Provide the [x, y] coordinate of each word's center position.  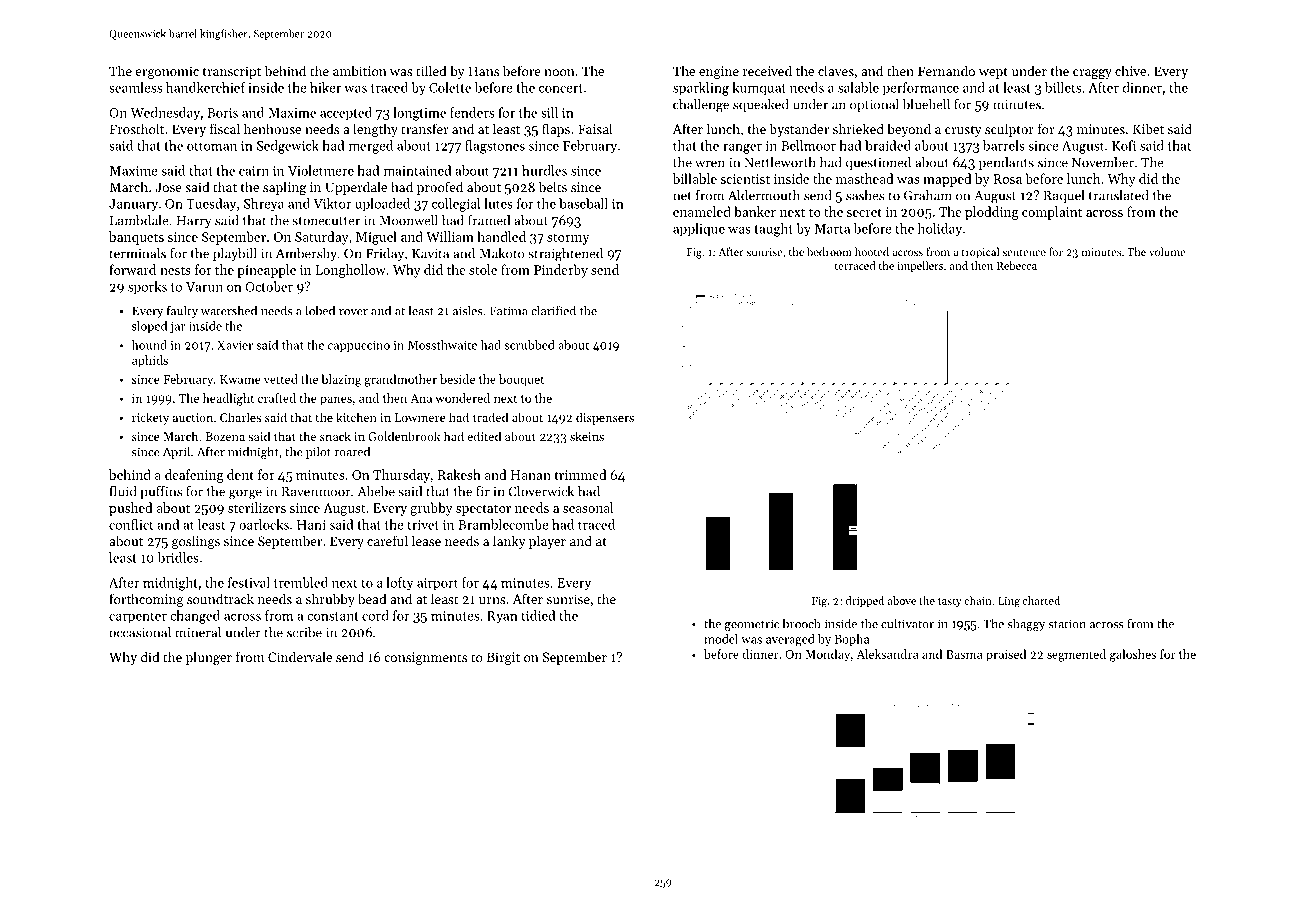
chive [1130, 70]
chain [977, 600]
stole [483, 269]
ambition [360, 70]
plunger [209, 658]
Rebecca [1017, 265]
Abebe [376, 491]
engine [719, 72]
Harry [193, 222]
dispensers [605, 418]
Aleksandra [887, 654]
